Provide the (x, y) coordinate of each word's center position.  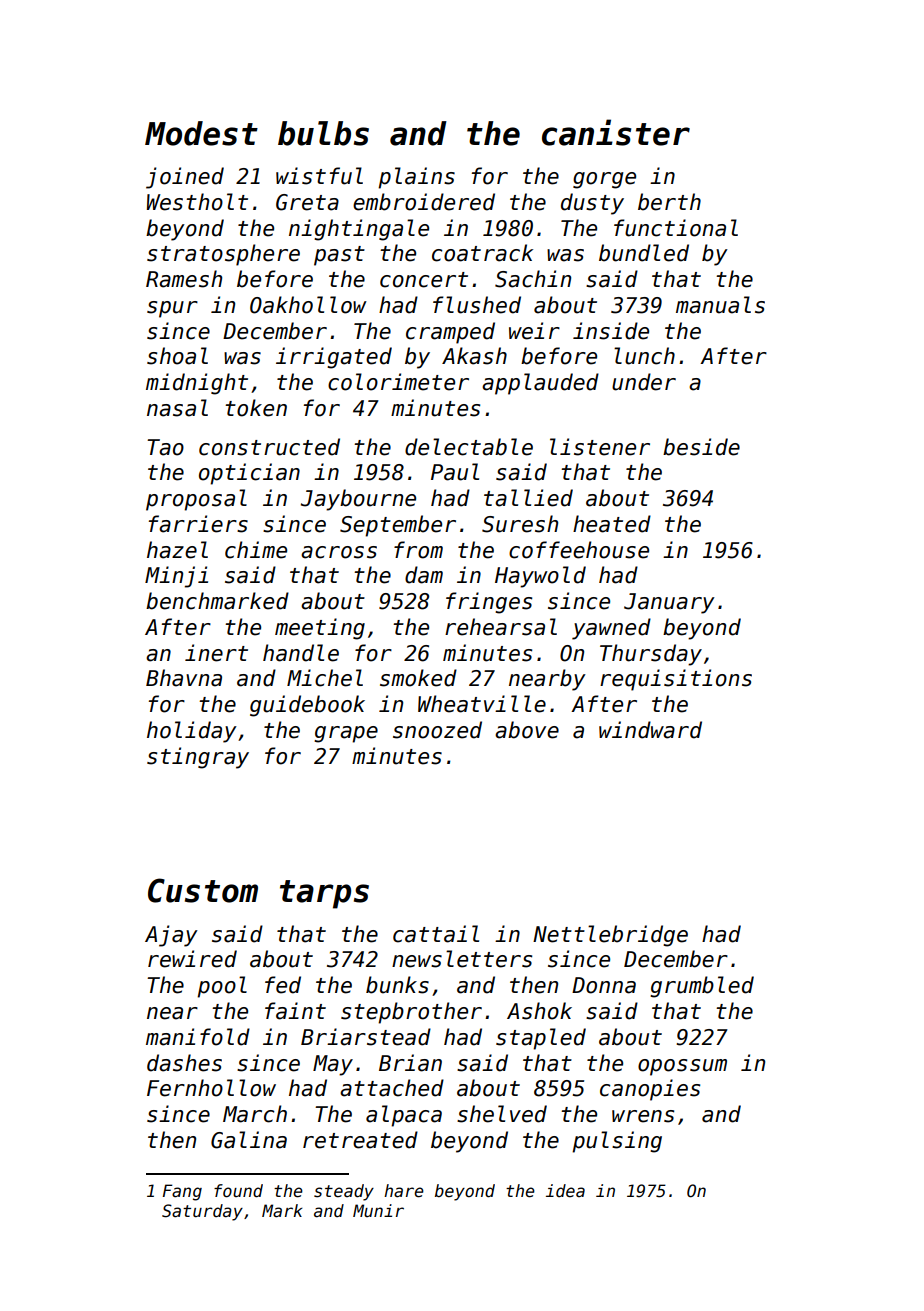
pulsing (617, 1142)
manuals (720, 305)
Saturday (202, 1212)
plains (416, 178)
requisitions (676, 680)
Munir (378, 1210)
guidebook (307, 706)
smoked (418, 678)
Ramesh (184, 279)
